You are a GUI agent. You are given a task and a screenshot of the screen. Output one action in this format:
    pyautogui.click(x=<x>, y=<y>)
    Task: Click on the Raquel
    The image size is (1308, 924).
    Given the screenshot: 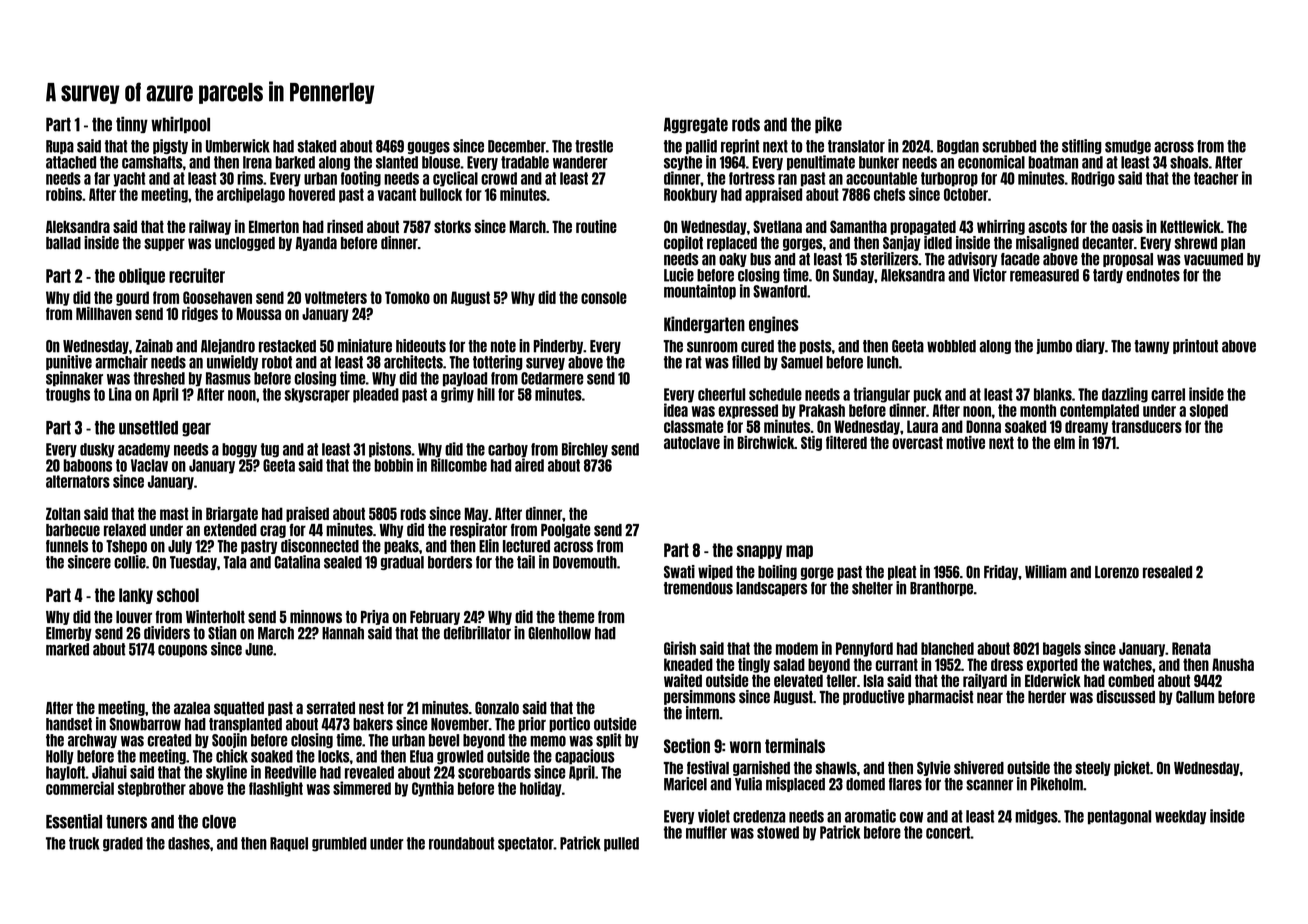 What is the action you would take?
    pyautogui.click(x=289, y=844)
